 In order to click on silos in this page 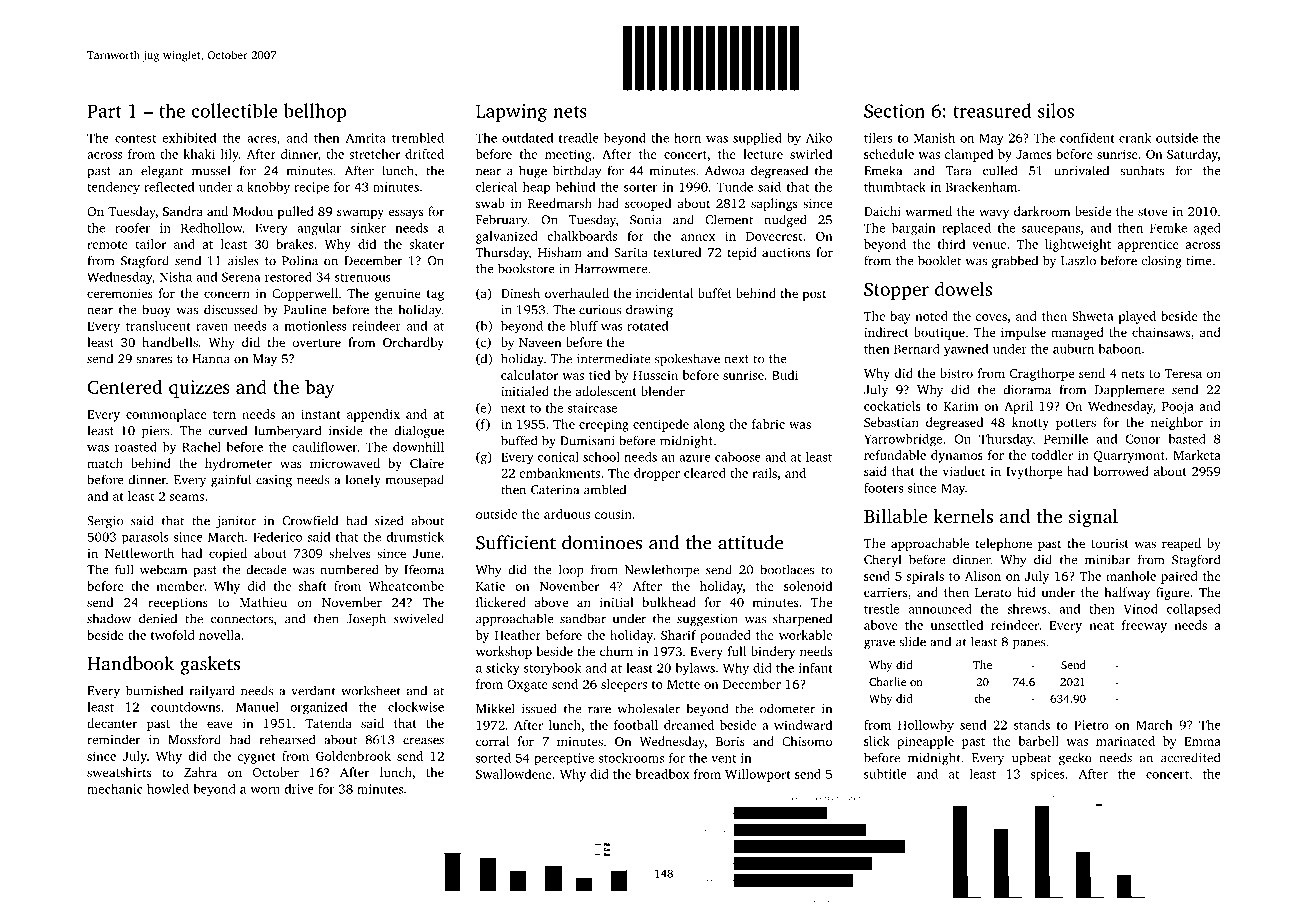, I will do `click(1056, 110)`.
